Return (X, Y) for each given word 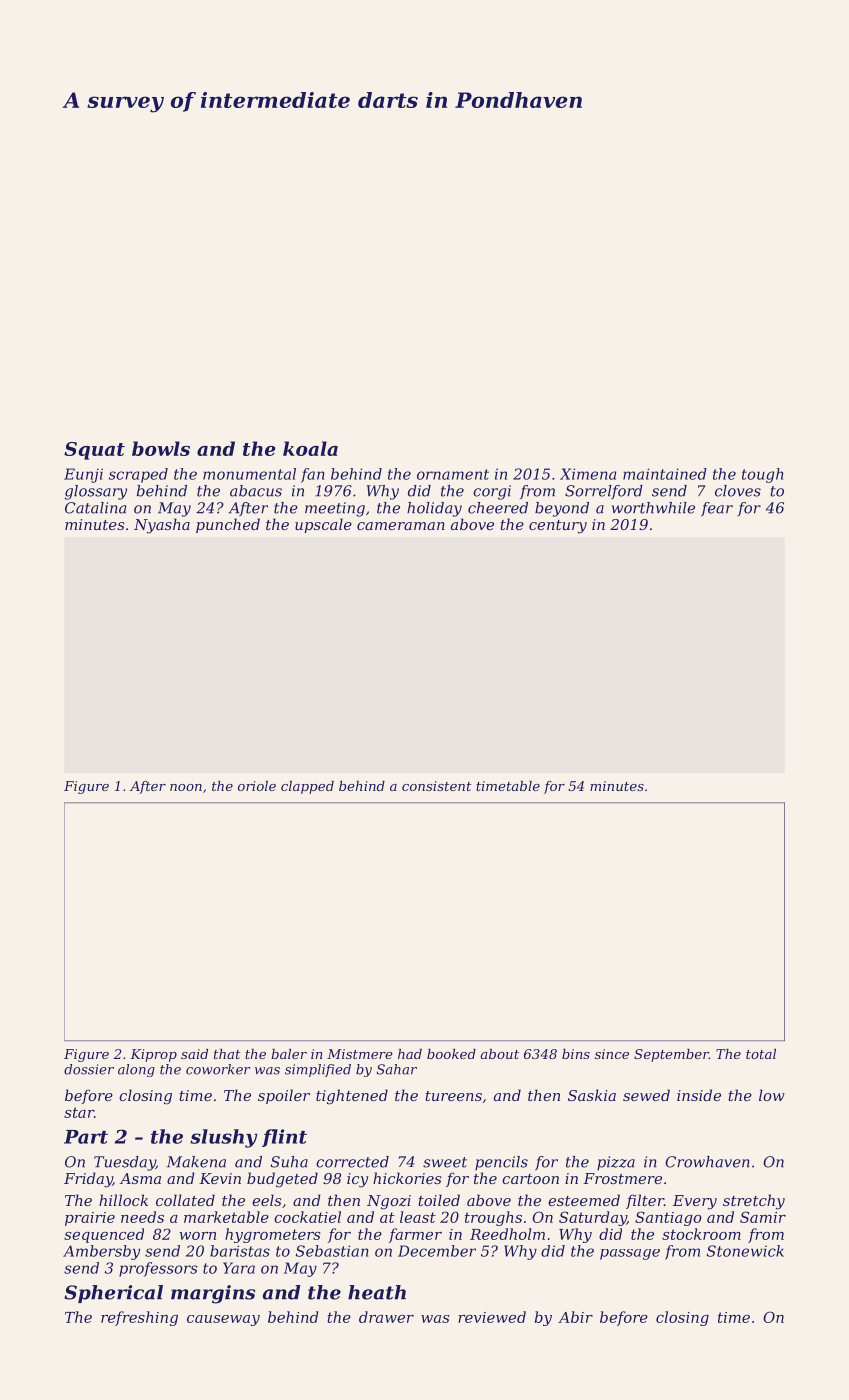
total (761, 1054)
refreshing (139, 1318)
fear (717, 509)
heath (377, 1292)
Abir (575, 1317)
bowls (161, 448)
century (558, 527)
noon (186, 787)
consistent (436, 786)
